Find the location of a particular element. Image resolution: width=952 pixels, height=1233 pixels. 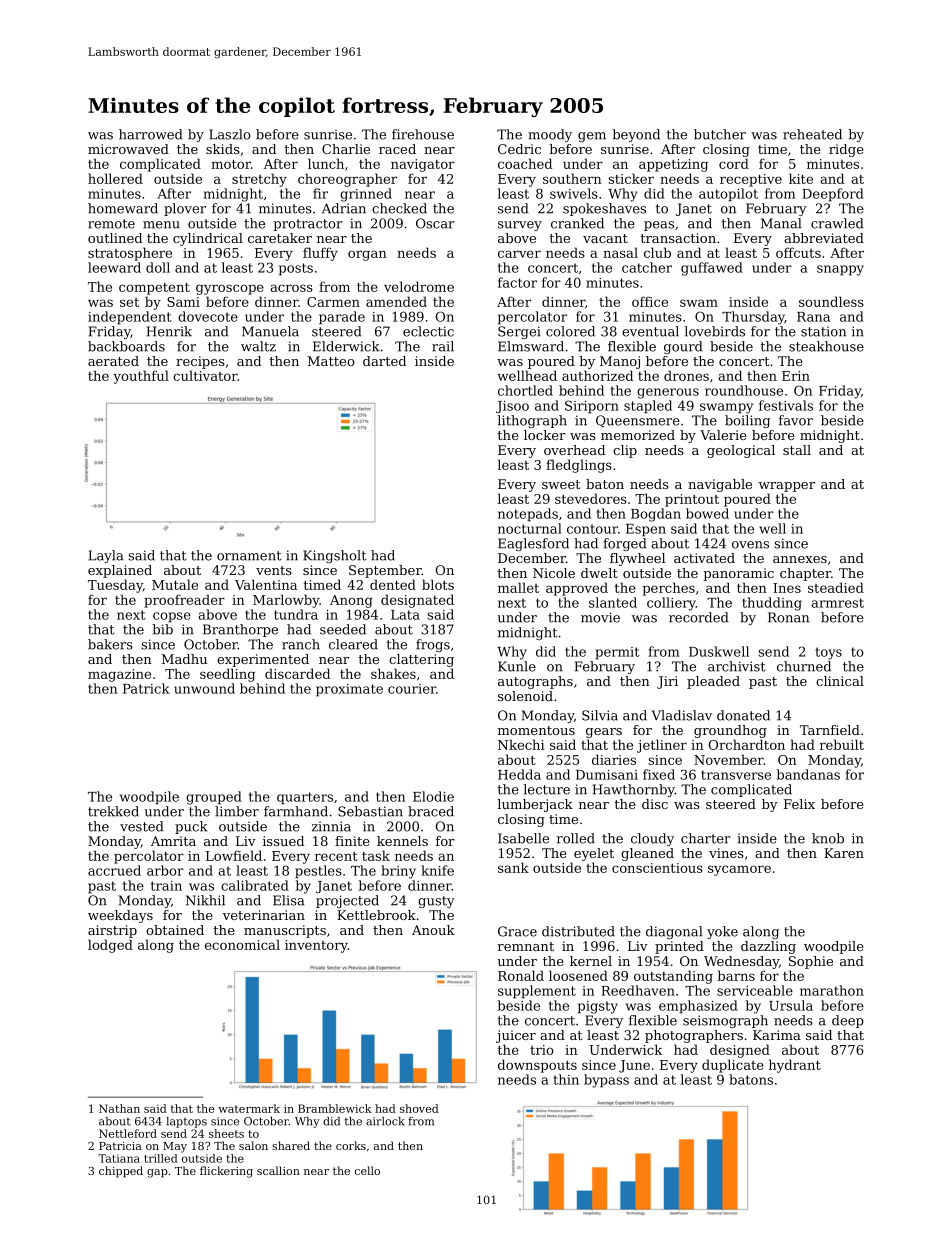

Nkechi is located at coordinates (521, 744).
